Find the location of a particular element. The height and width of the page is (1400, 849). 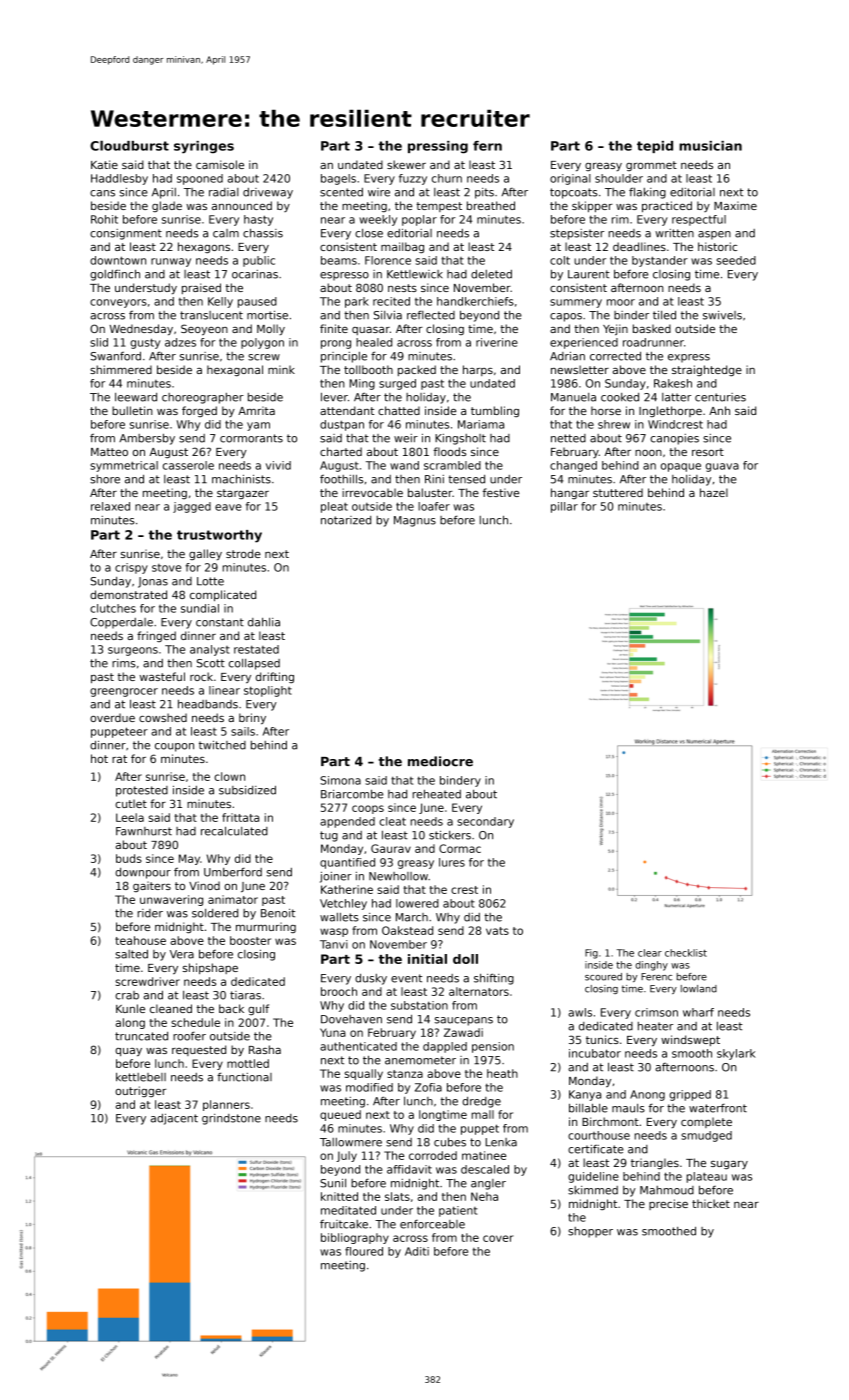

Magnus is located at coordinates (415, 521).
